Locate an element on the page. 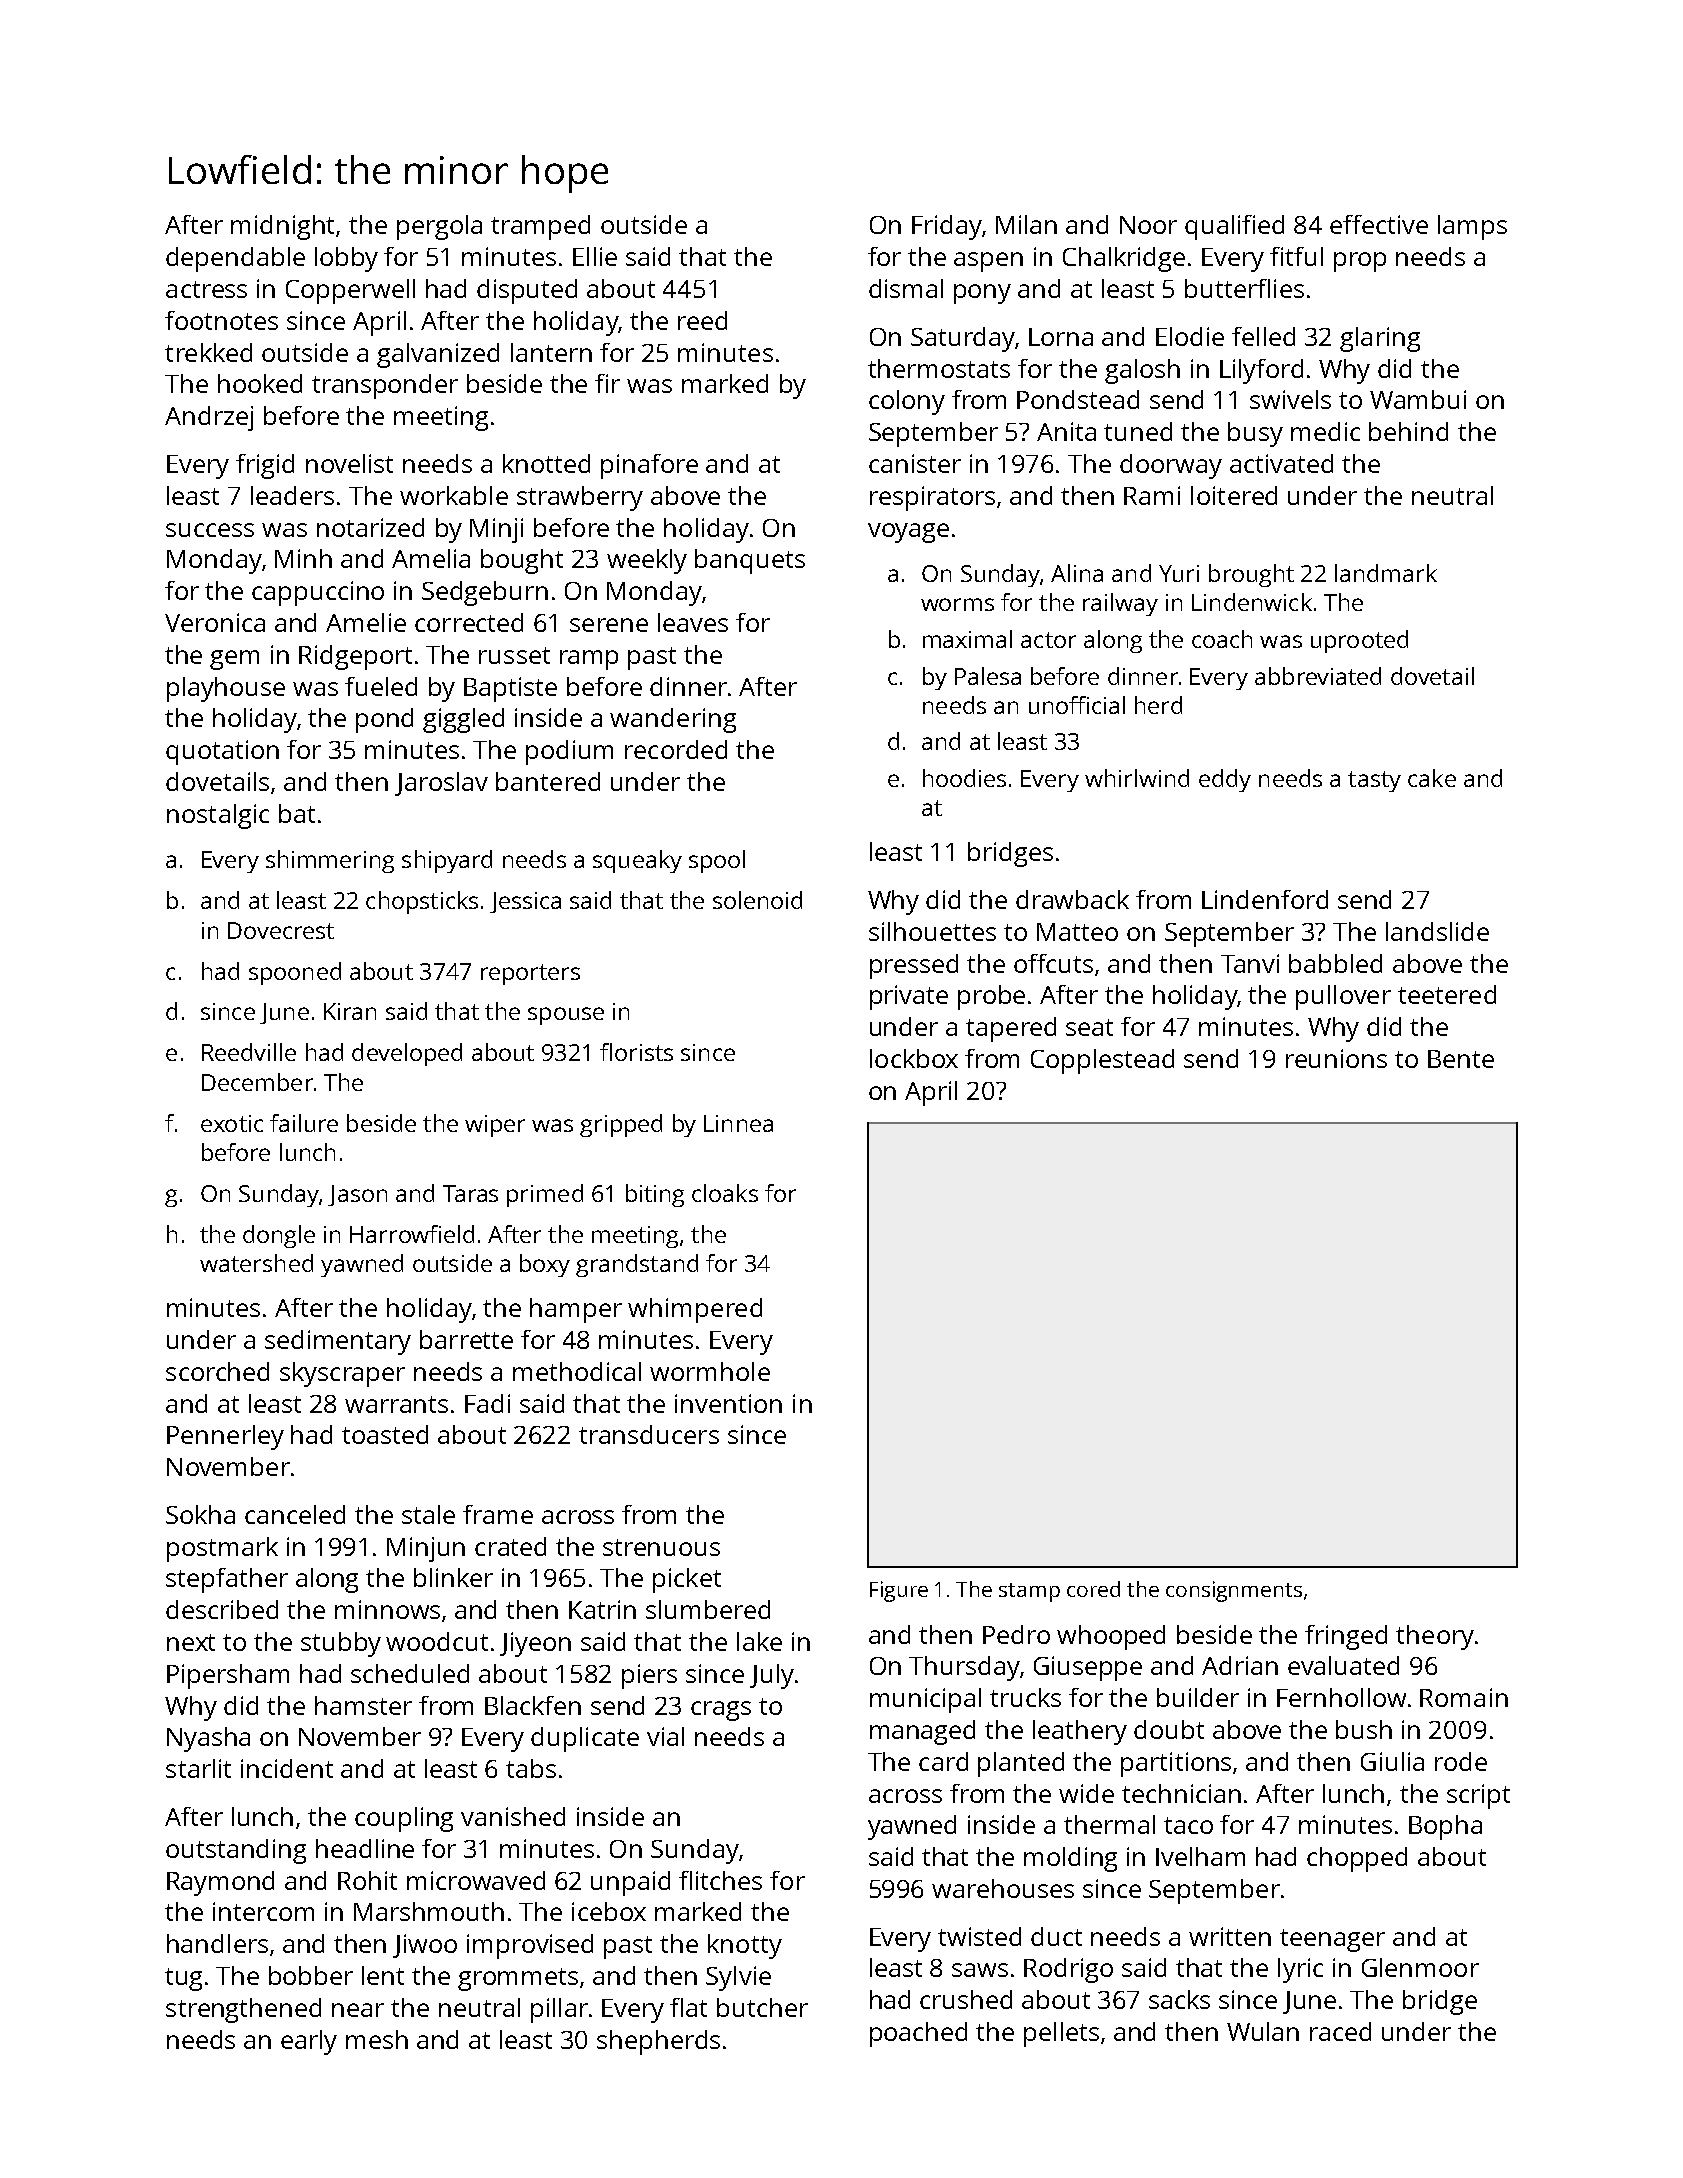  December is located at coordinates (257, 1082).
